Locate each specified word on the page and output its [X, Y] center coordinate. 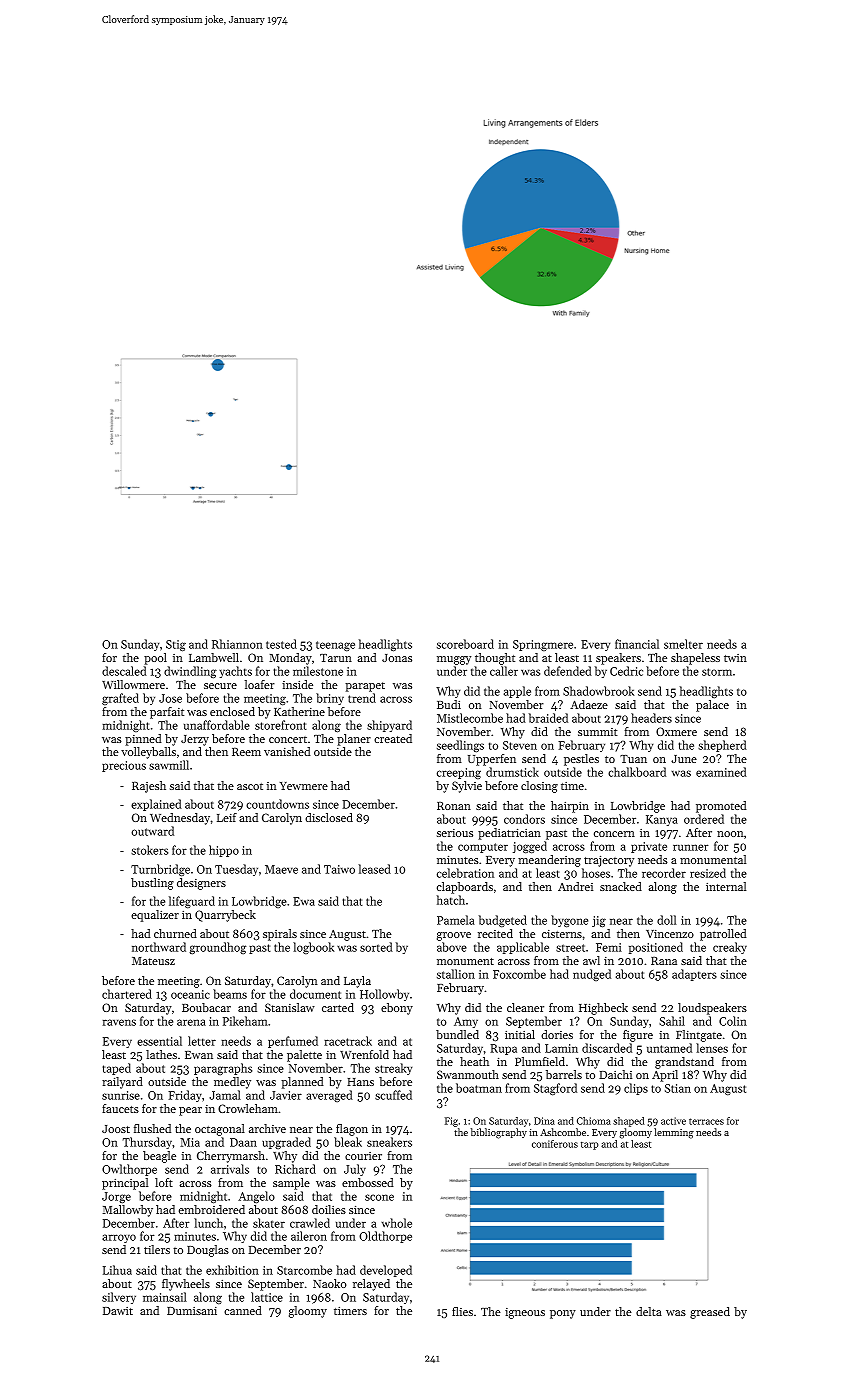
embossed [368, 1182]
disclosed [329, 817]
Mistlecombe [470, 718]
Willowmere [133, 684]
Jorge [116, 1197]
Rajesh [149, 787]
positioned [656, 948]
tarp [589, 1145]
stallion [456, 974]
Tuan [633, 759]
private [649, 847]
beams [230, 994]
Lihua [117, 1270]
